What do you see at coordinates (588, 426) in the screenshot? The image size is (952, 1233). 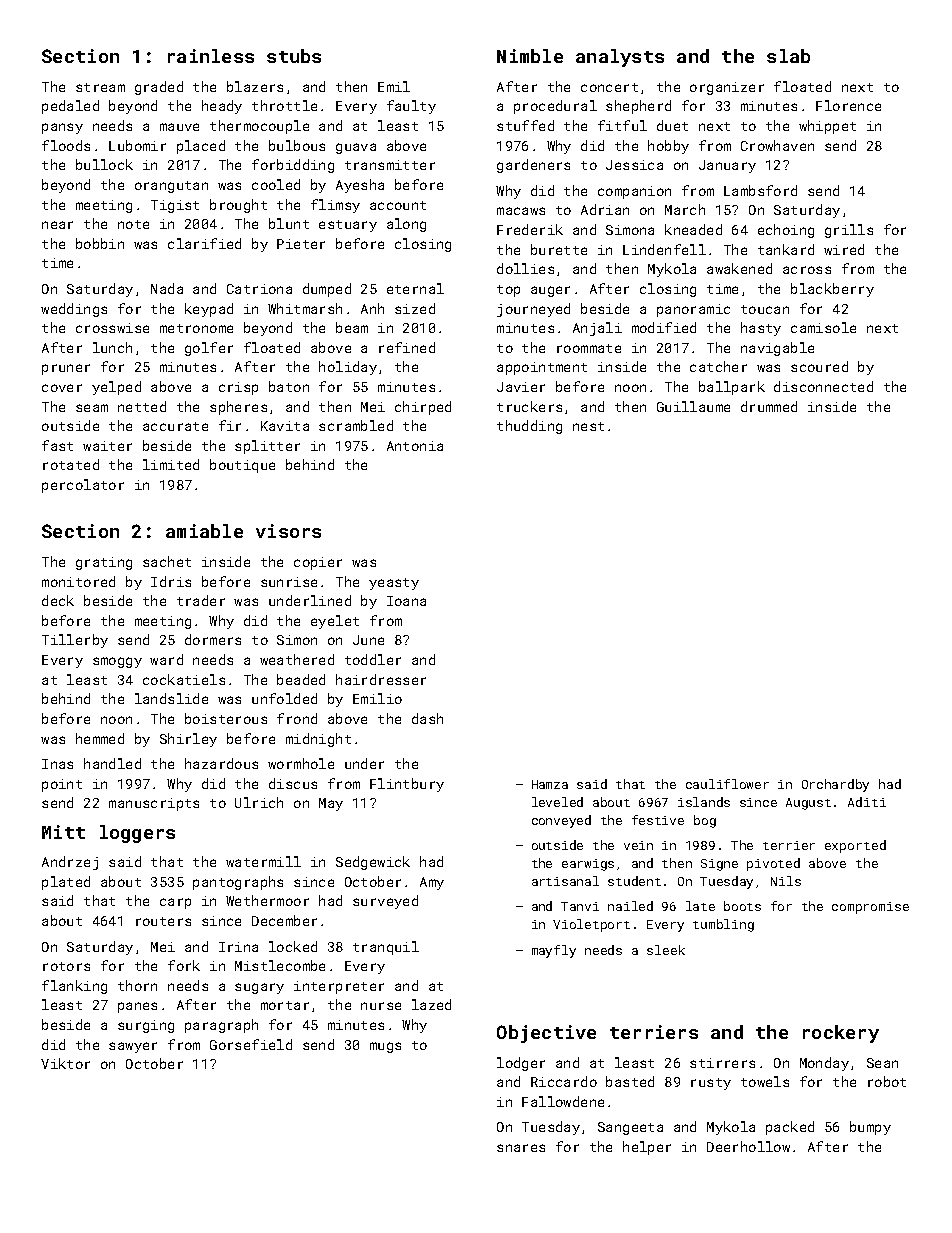 I see `nest` at bounding box center [588, 426].
